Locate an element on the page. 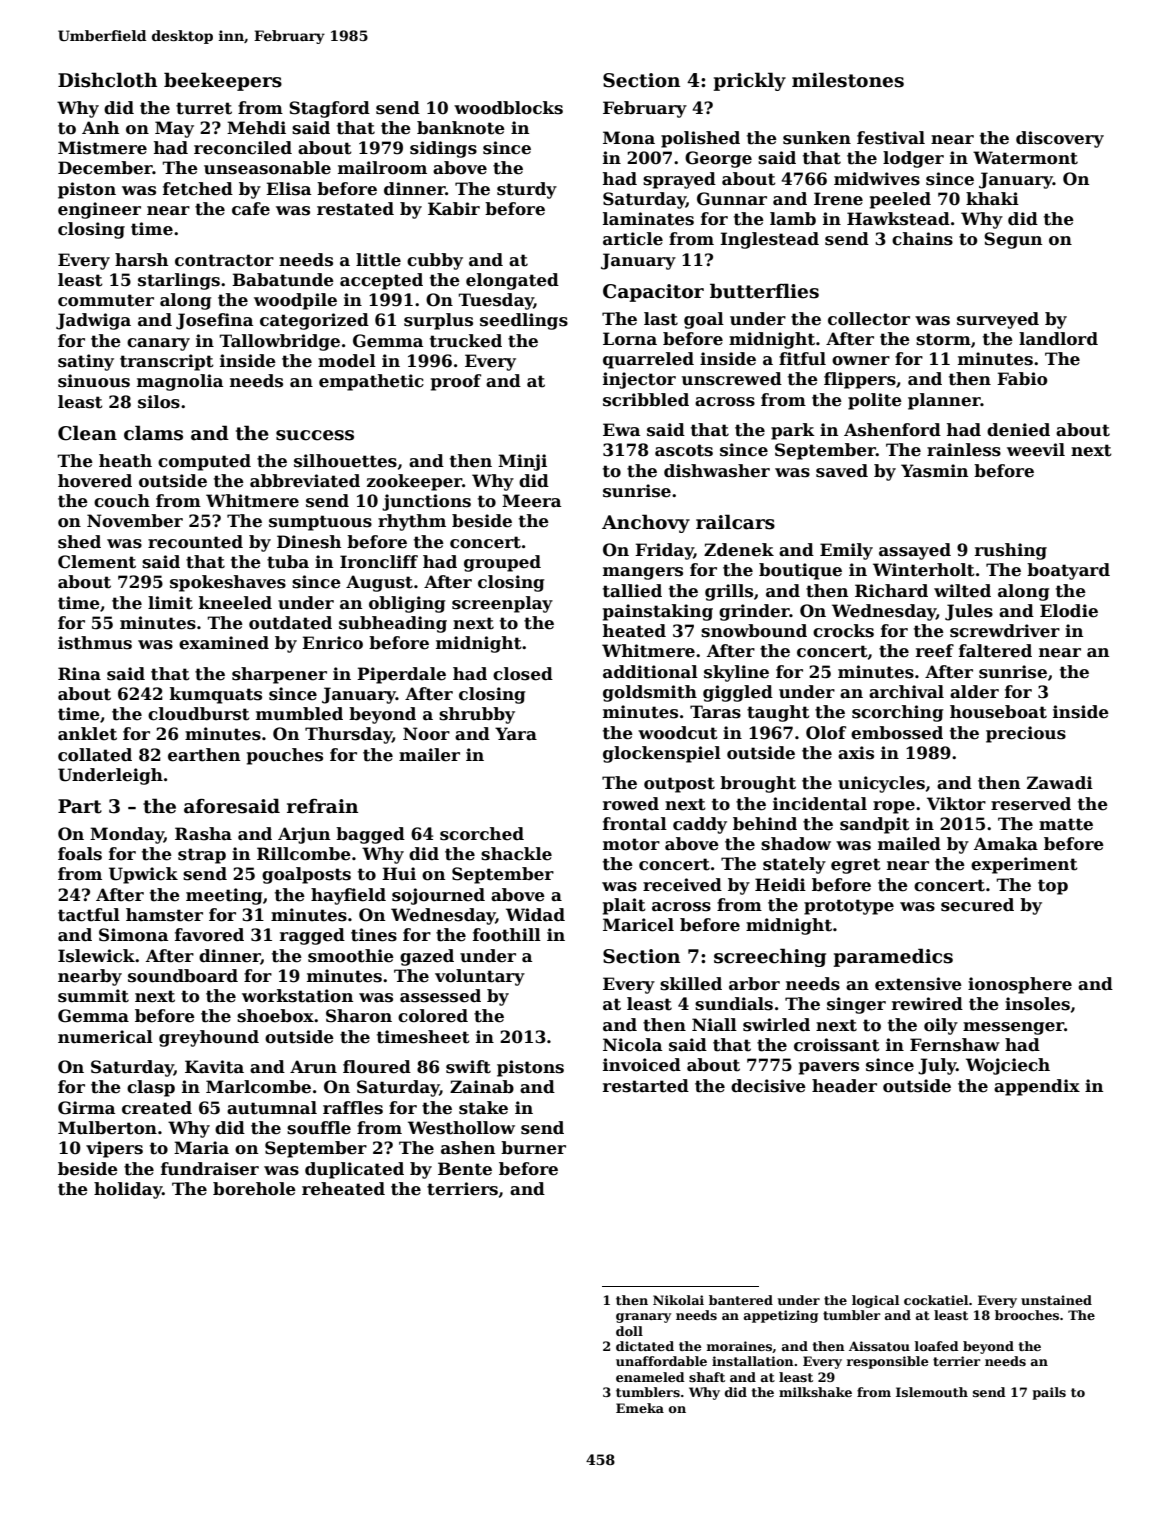  holiday is located at coordinates (128, 1190).
